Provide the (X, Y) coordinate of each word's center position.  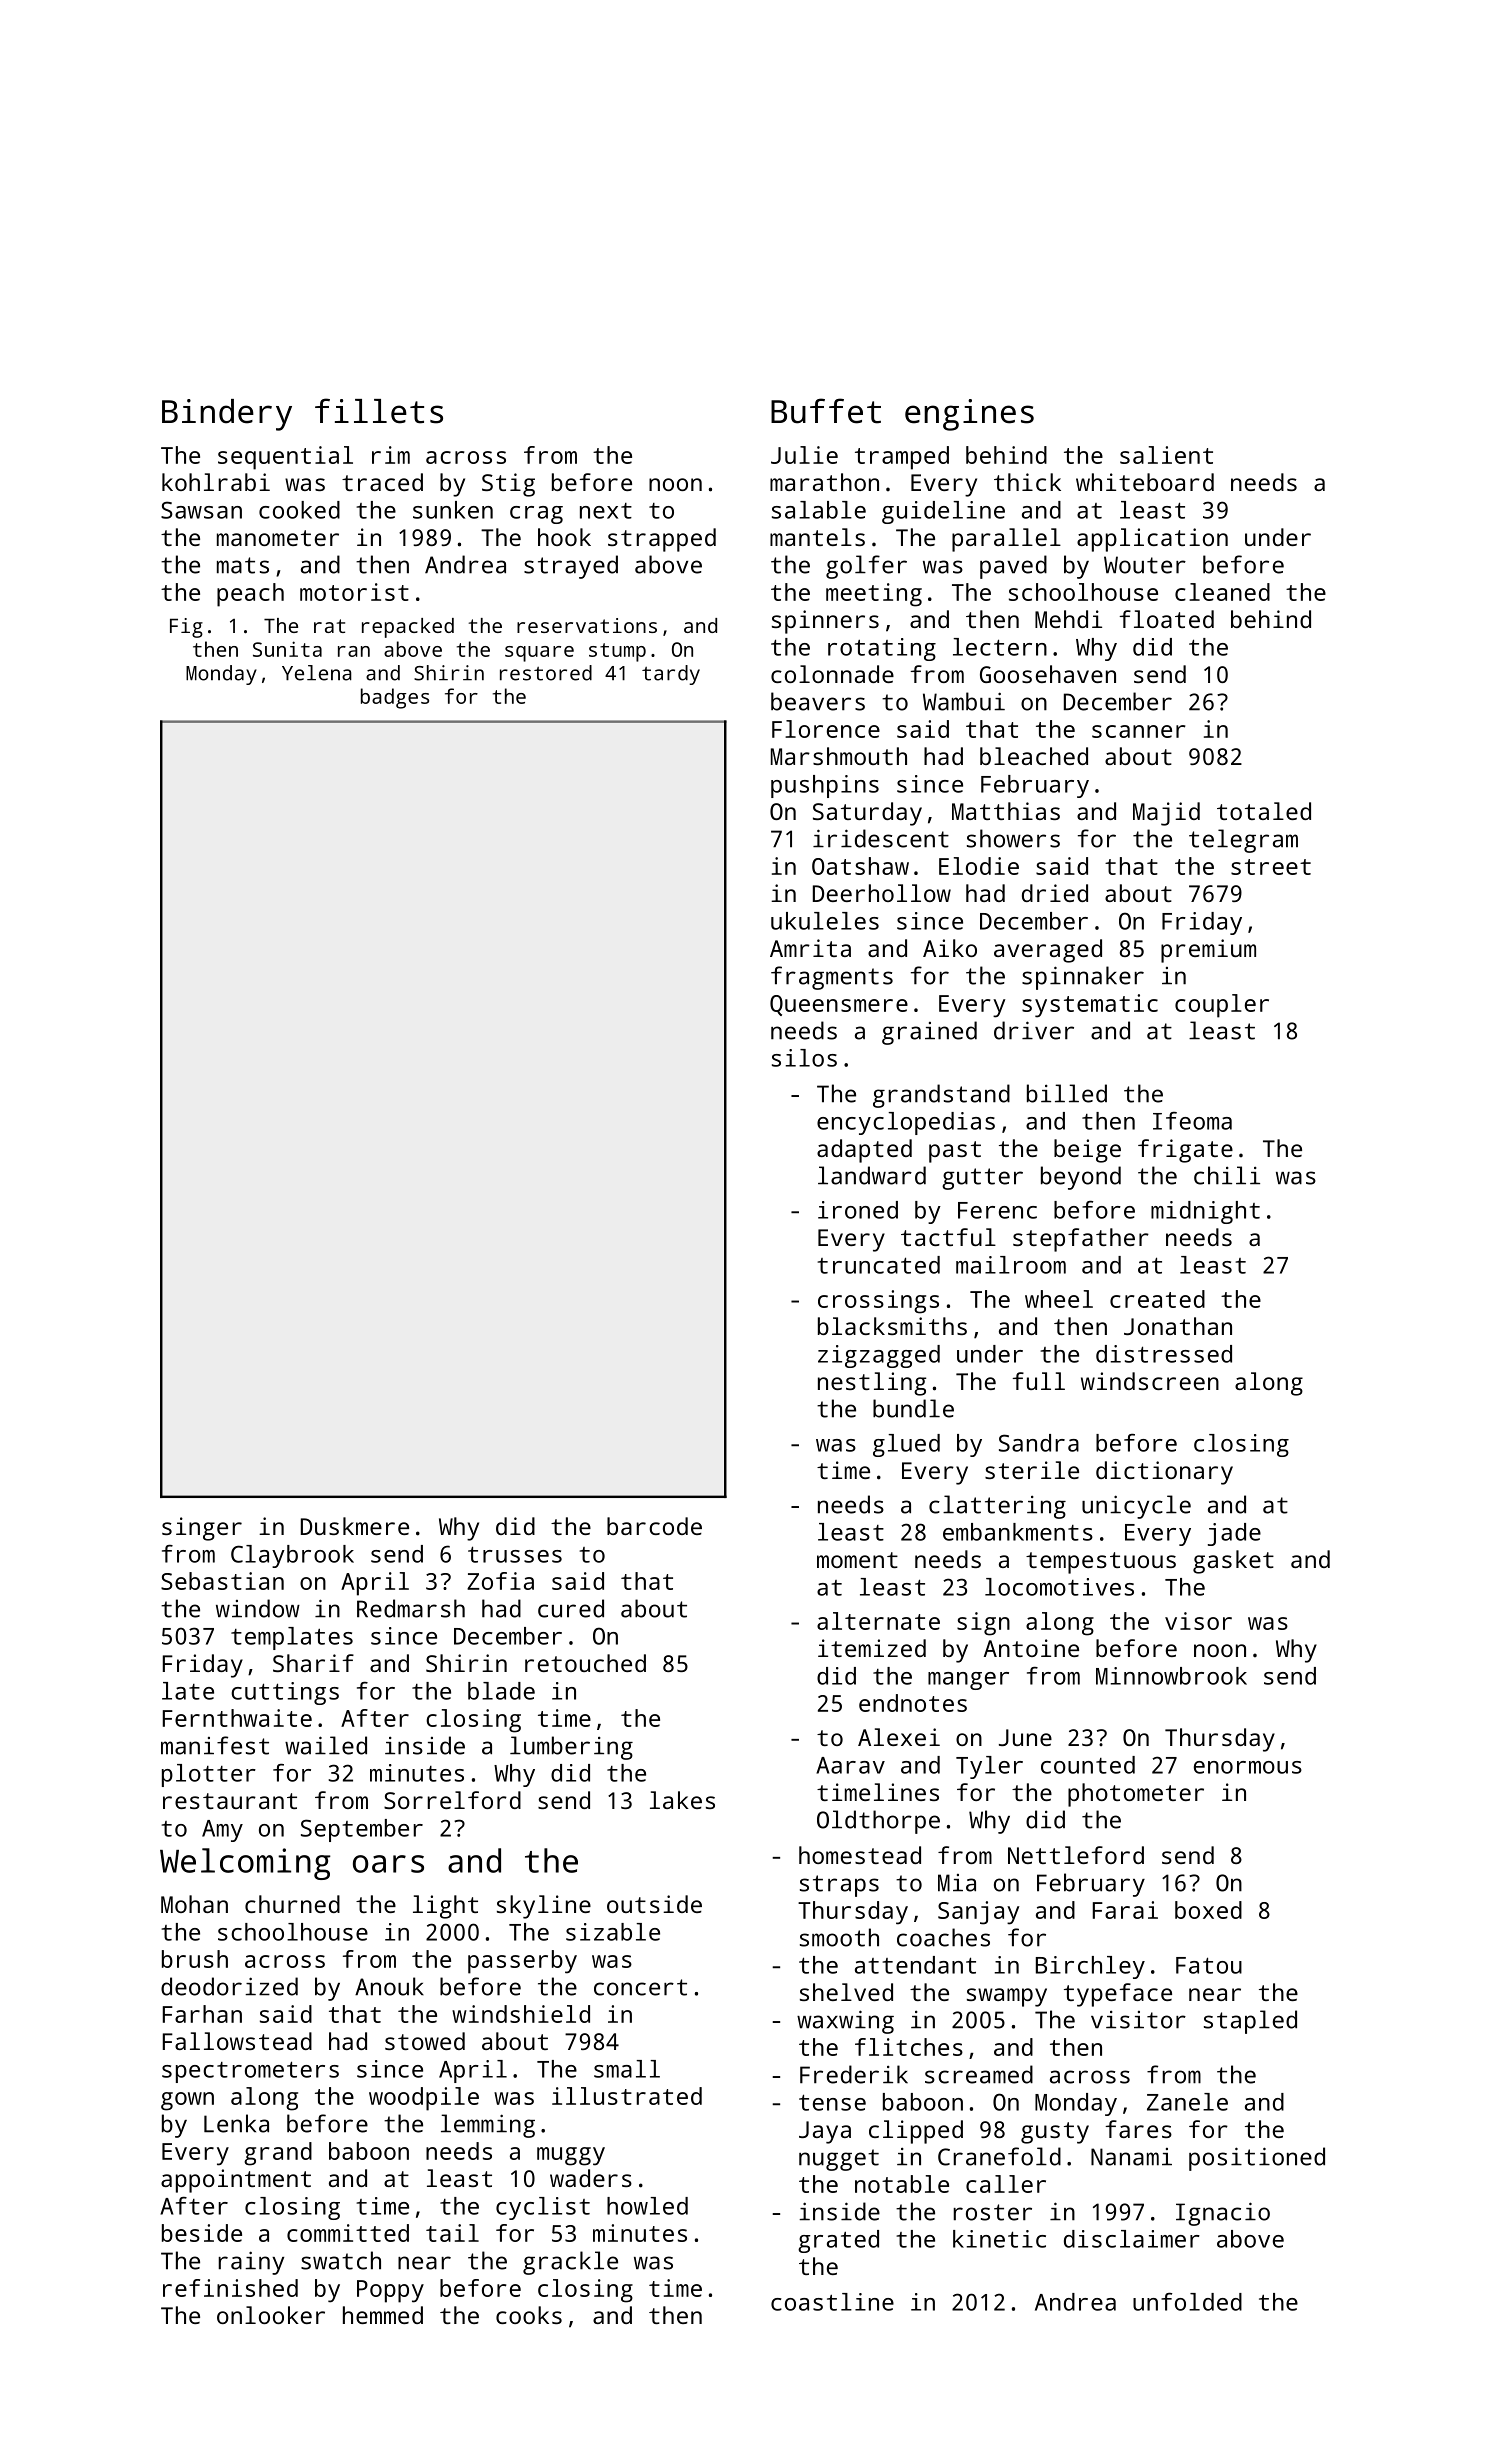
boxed (1208, 1910)
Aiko (950, 948)
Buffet (826, 411)
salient (1166, 455)
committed (348, 2233)
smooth (839, 1937)
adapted (864, 1151)
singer (202, 1529)
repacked (408, 628)
